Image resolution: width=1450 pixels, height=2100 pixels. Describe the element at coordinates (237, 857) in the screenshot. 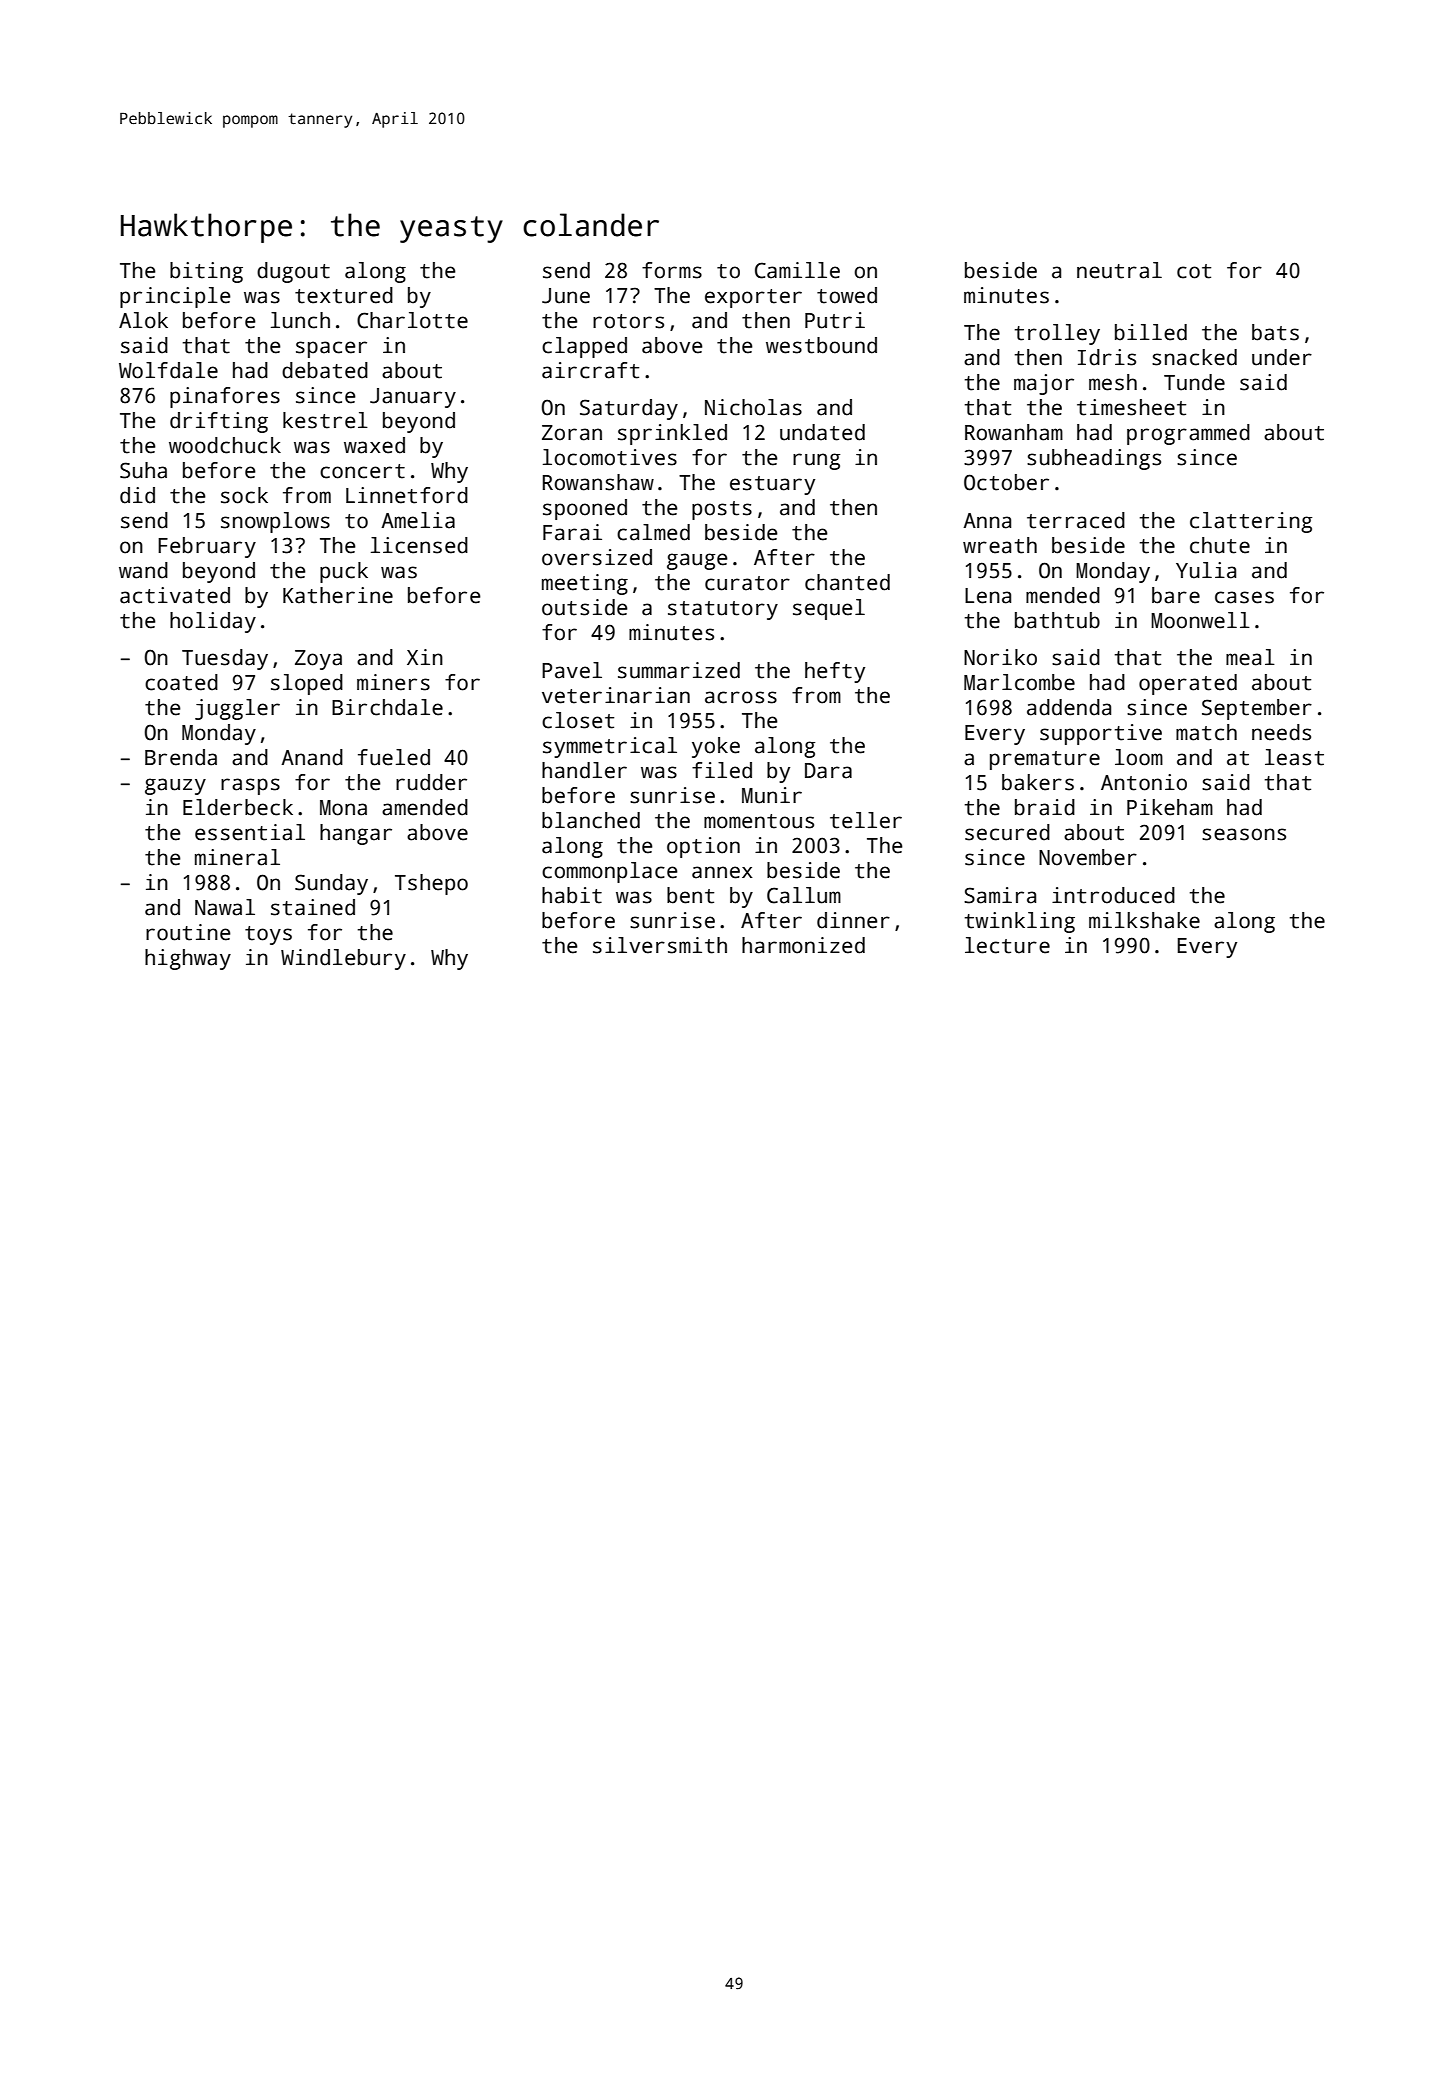

I see `mineral` at that location.
